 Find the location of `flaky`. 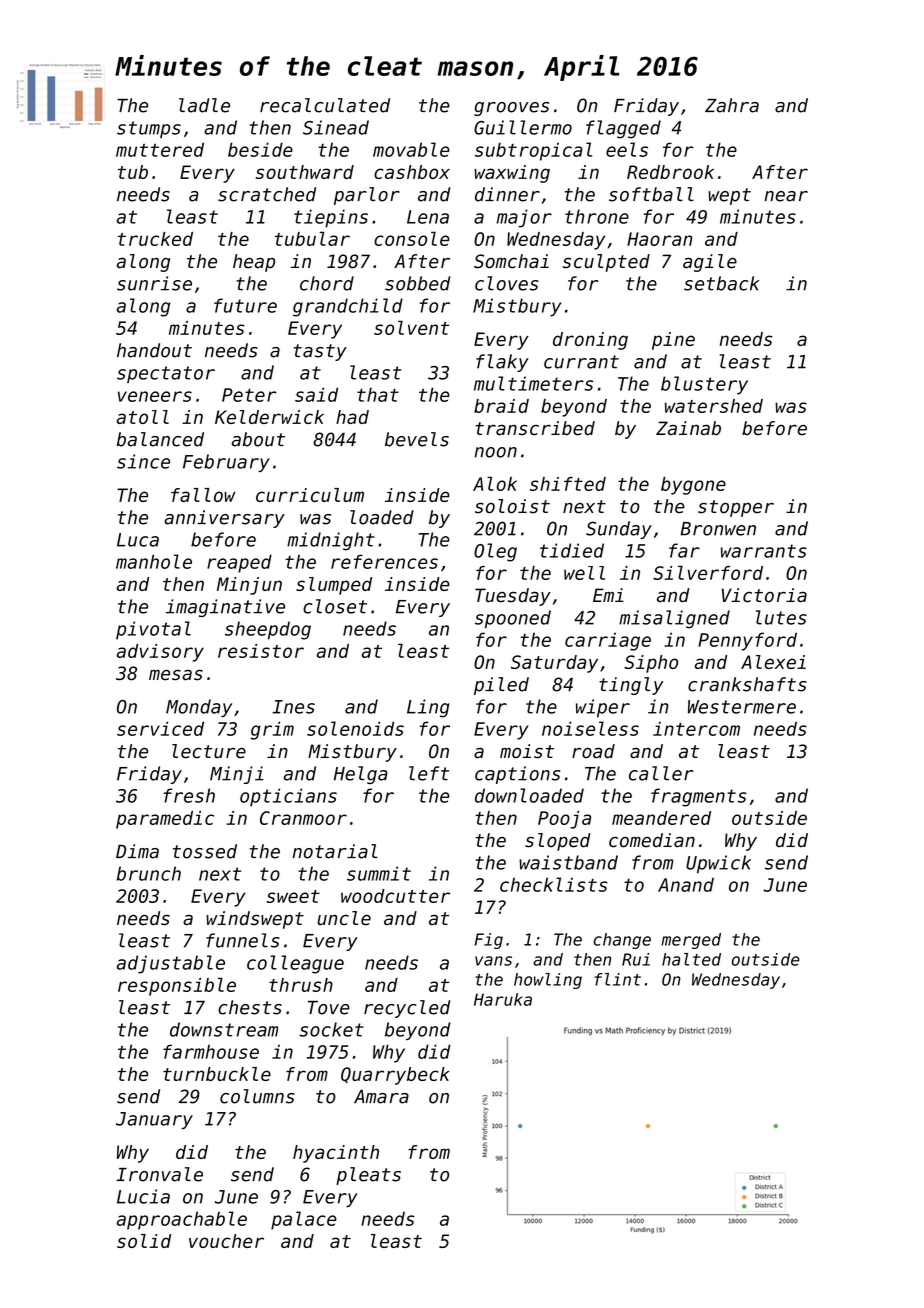

flaky is located at coordinates (502, 363).
